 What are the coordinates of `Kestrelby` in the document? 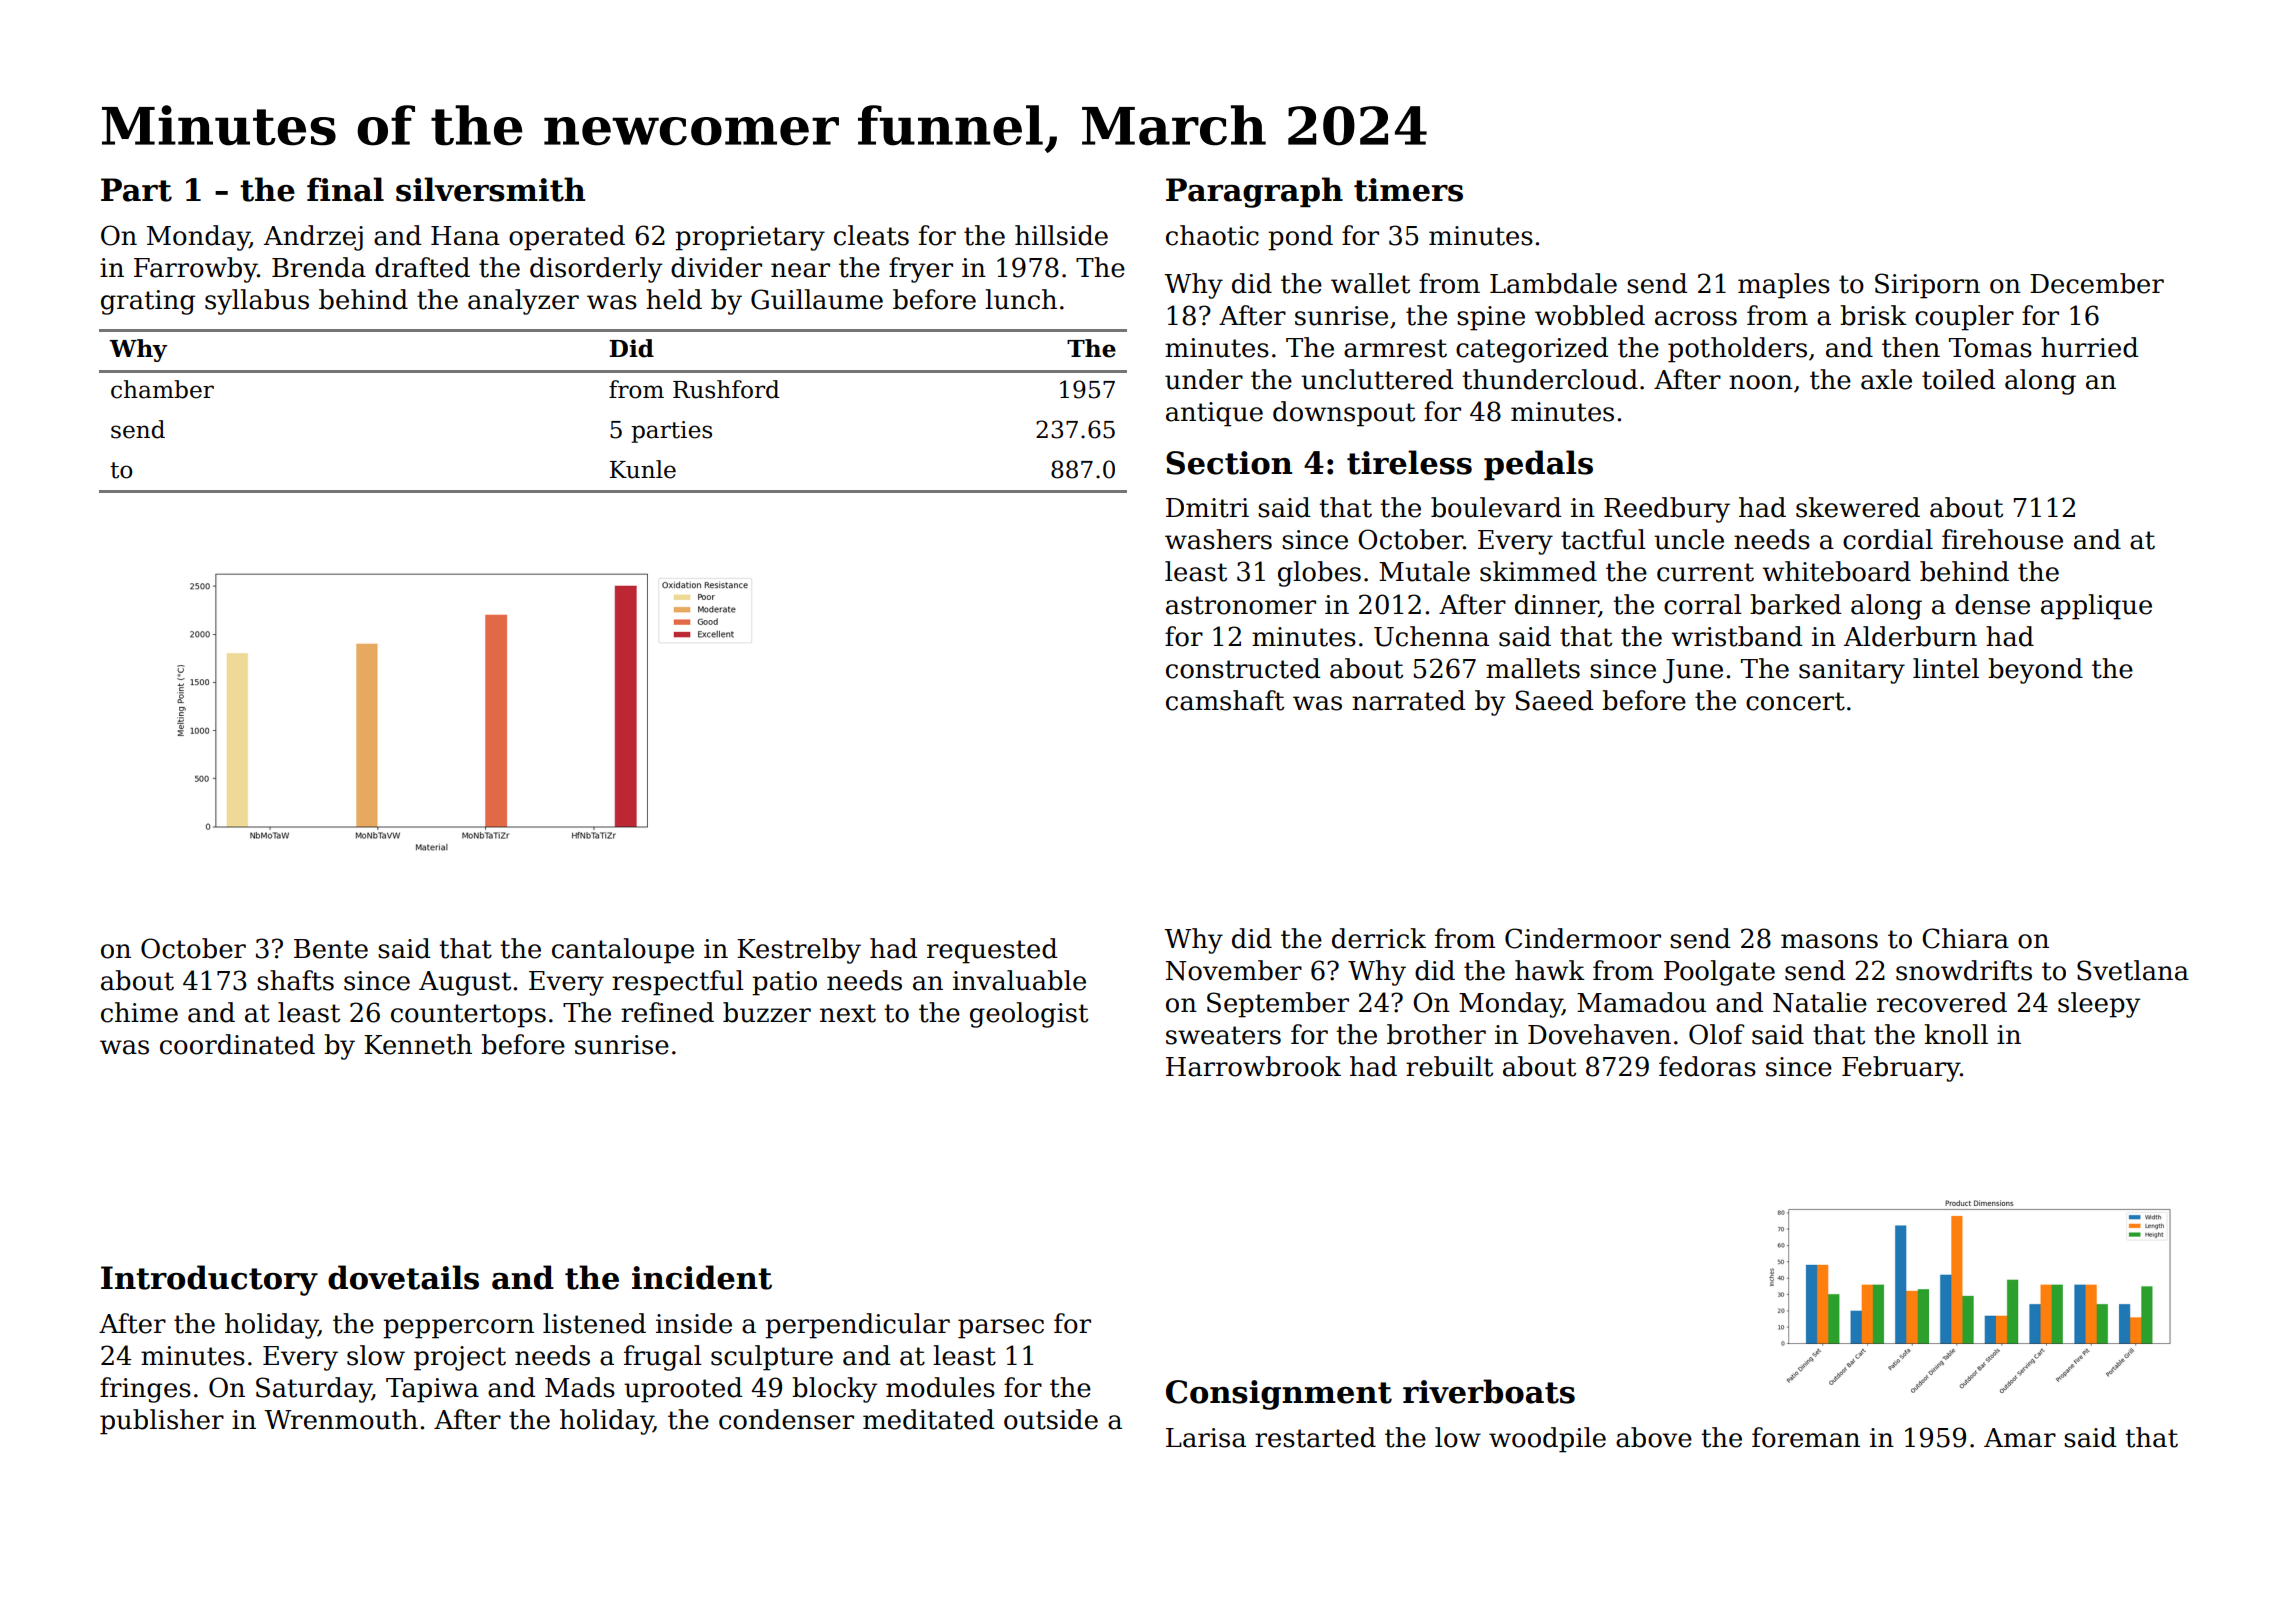 It's located at (799, 951).
